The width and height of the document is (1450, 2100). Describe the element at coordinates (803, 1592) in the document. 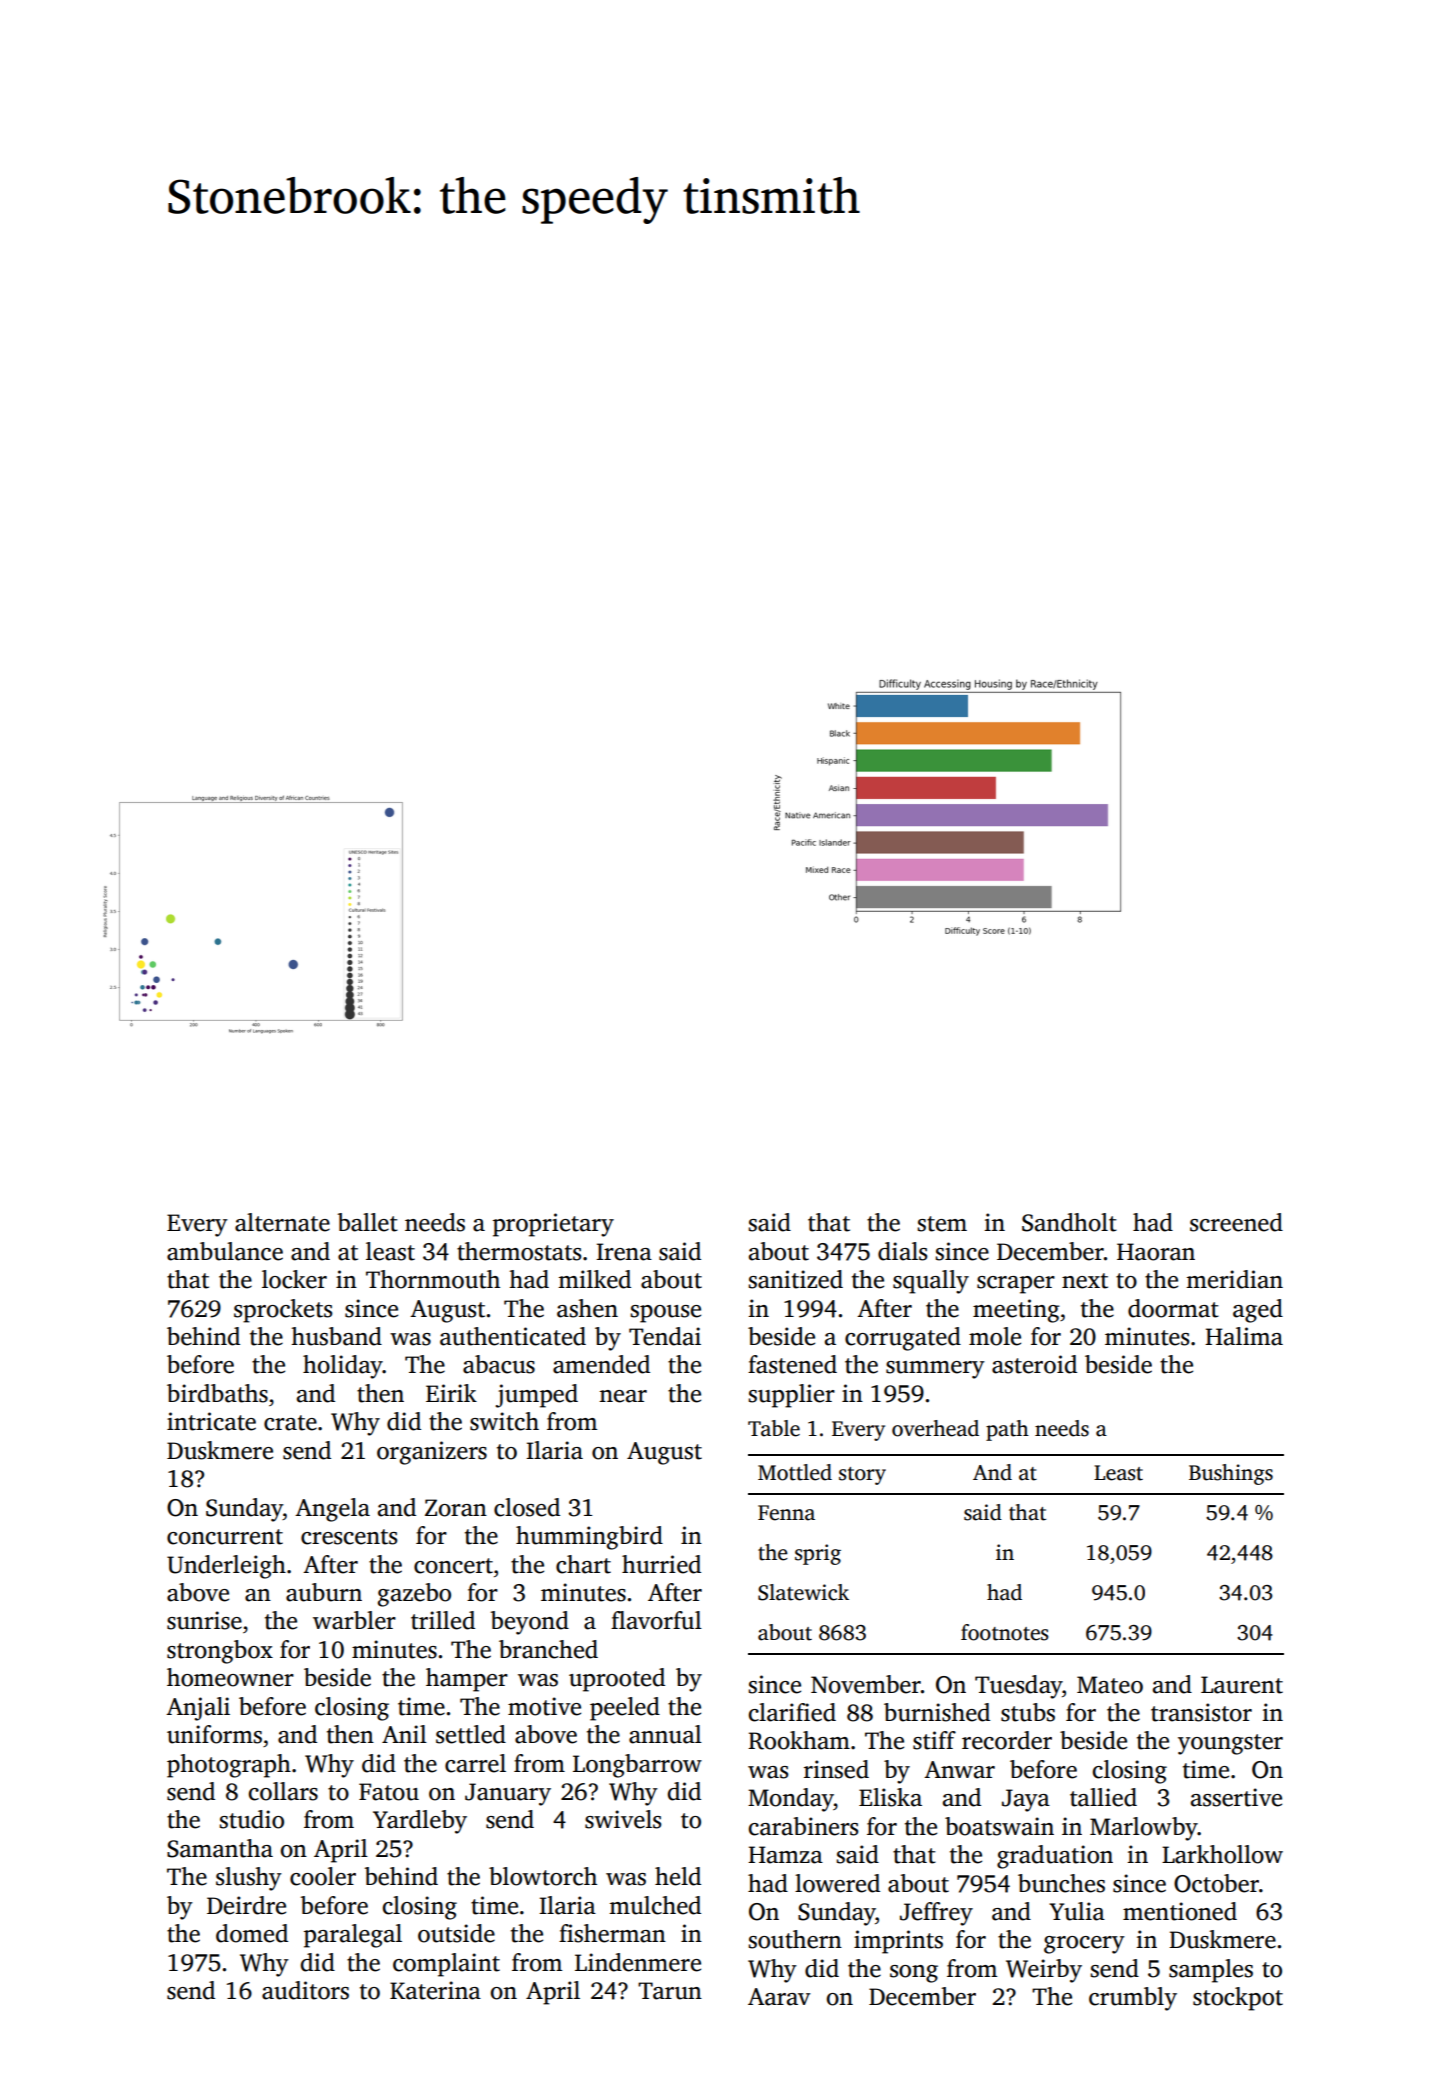

I see `Slatewick` at that location.
